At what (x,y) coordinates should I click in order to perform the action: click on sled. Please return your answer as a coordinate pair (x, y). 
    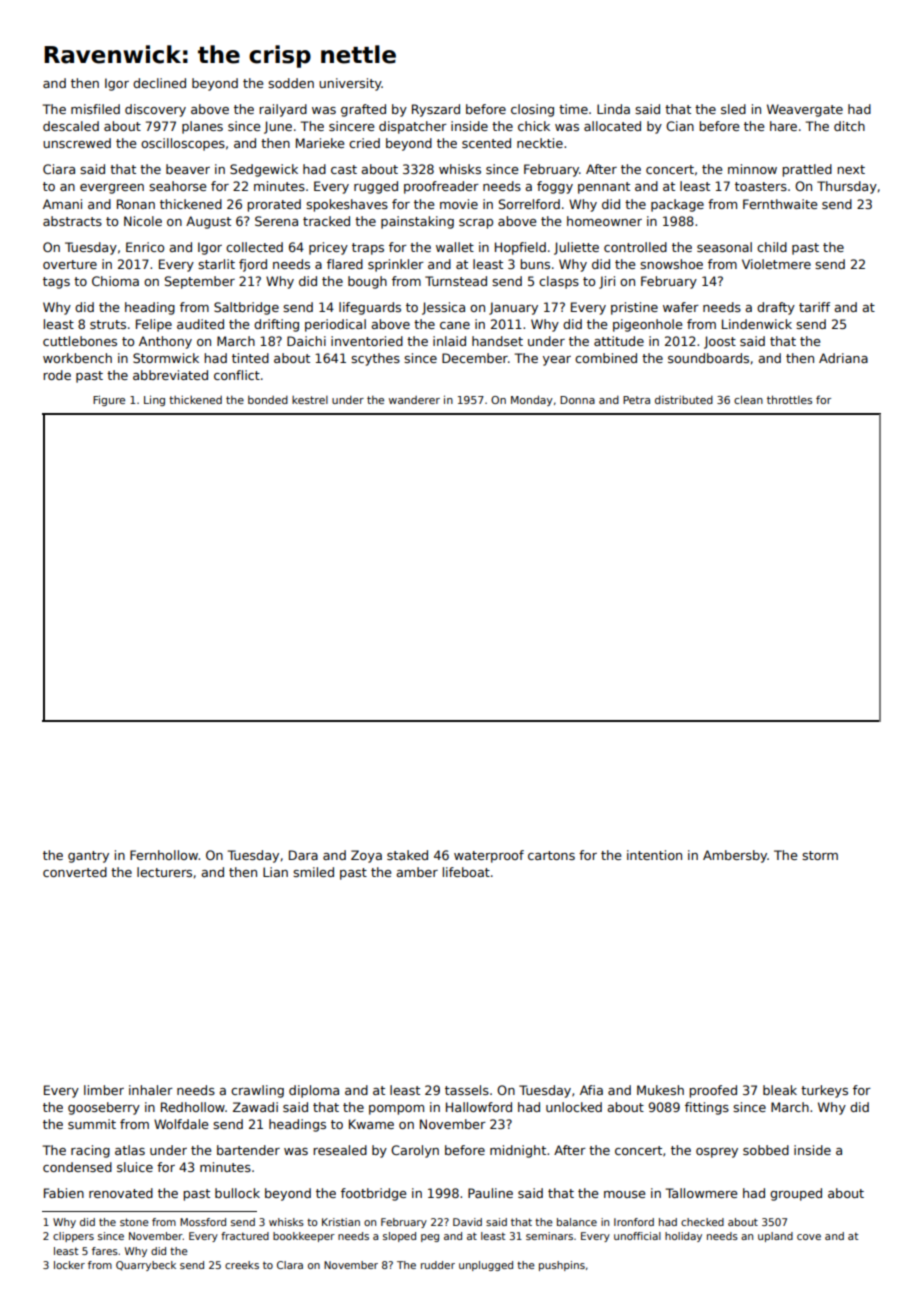
    Looking at the image, I should click on (733, 109).
